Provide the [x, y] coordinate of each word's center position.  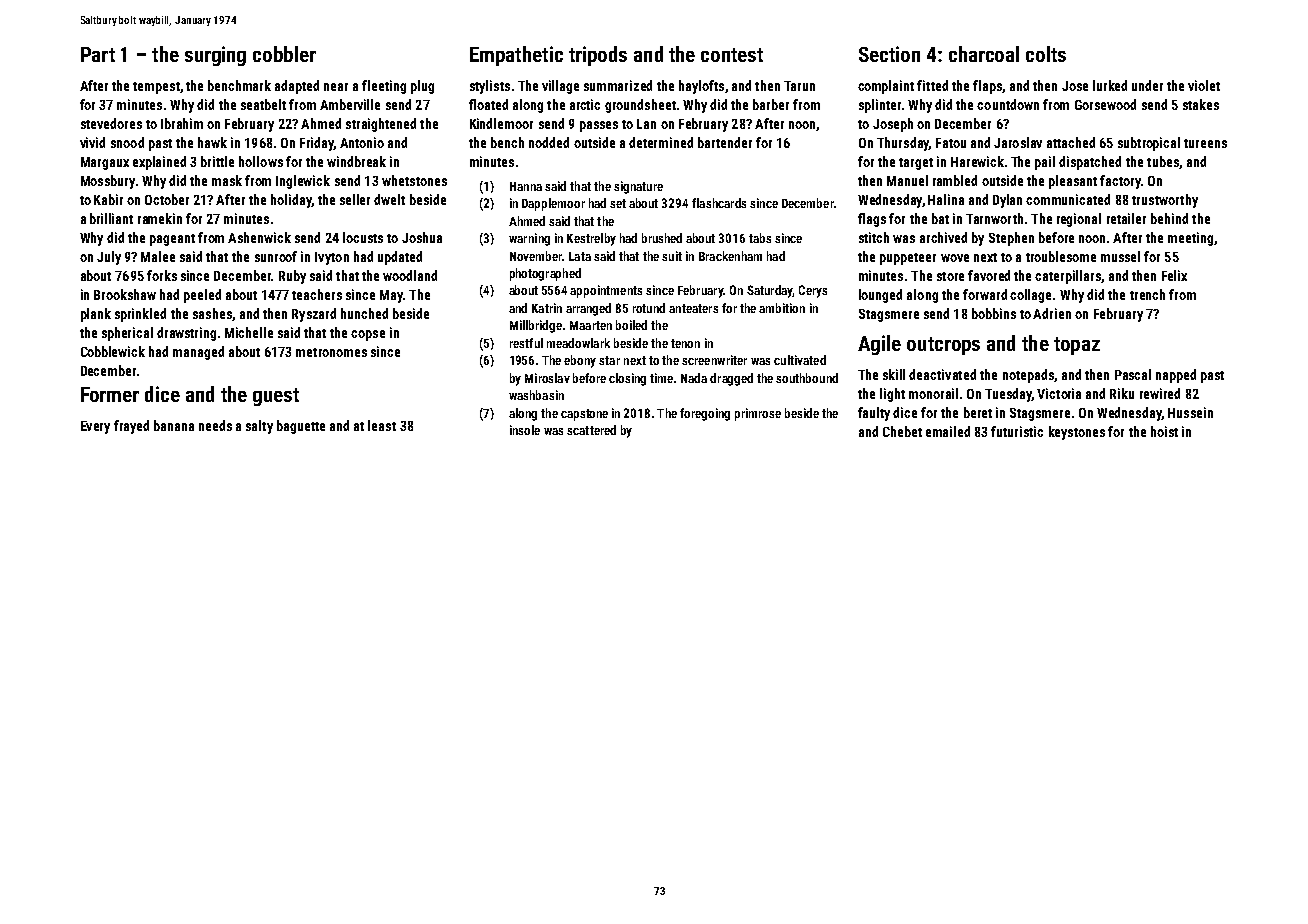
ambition [782, 308]
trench [1147, 294]
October [167, 199]
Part [98, 54]
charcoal [984, 54]
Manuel [907, 180]
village [560, 87]
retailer [1126, 218]
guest [276, 397]
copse [368, 335]
